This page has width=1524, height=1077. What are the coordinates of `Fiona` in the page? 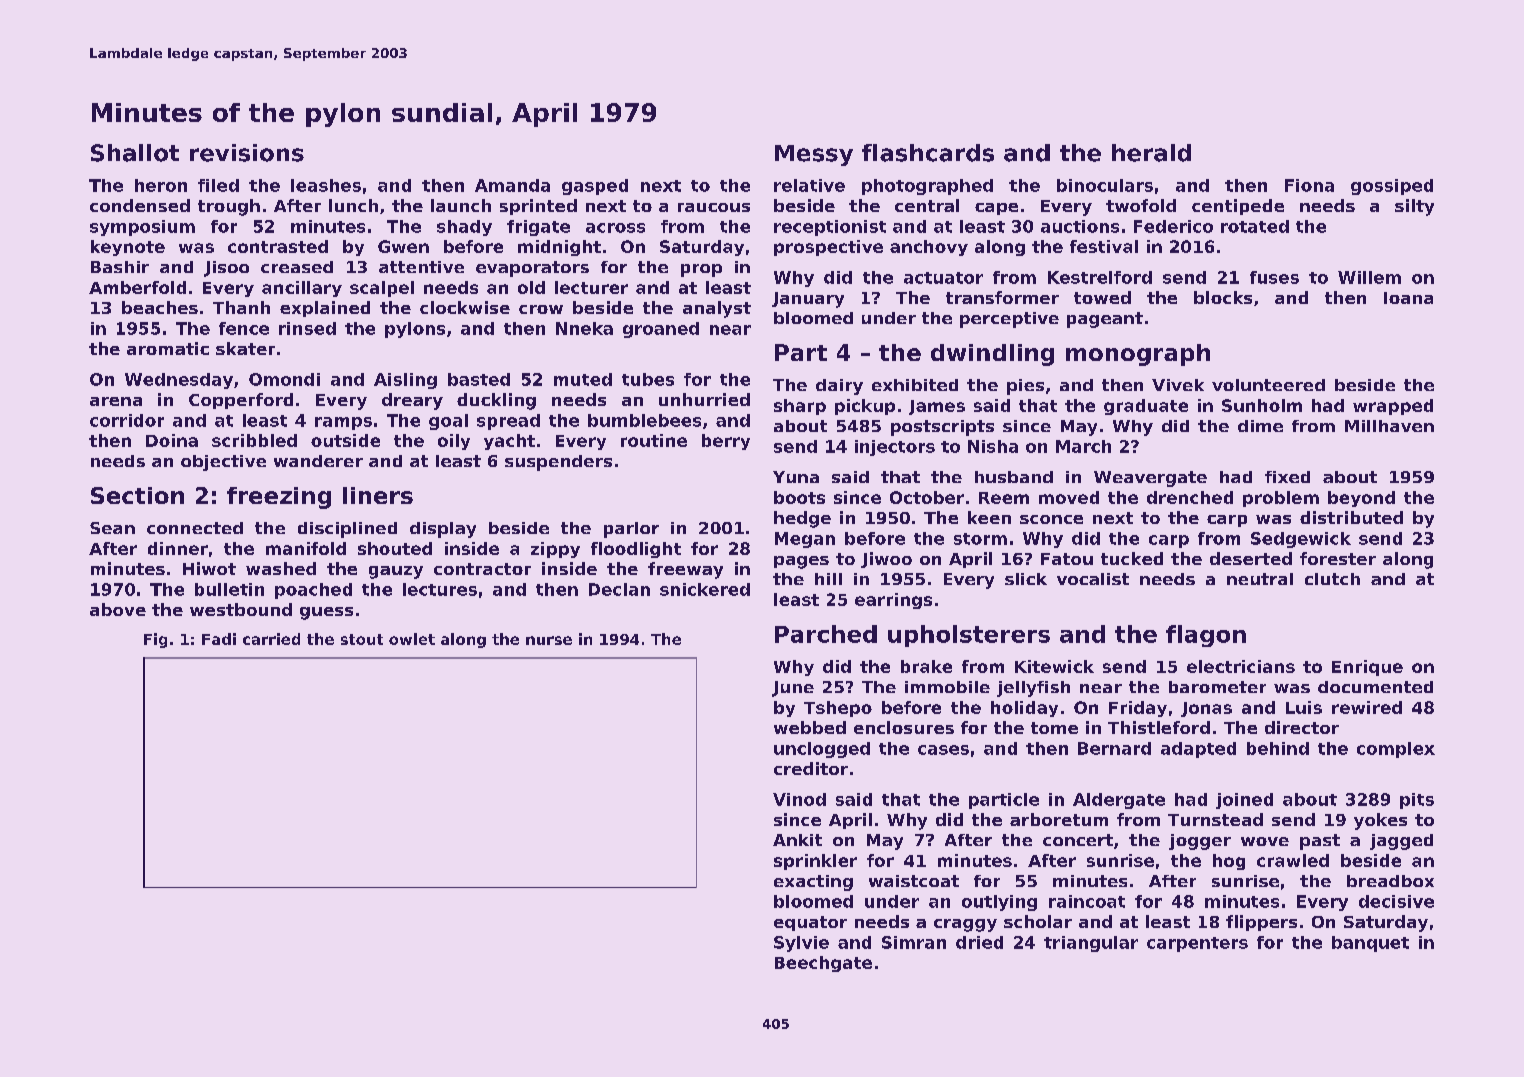 It's located at (1309, 185).
